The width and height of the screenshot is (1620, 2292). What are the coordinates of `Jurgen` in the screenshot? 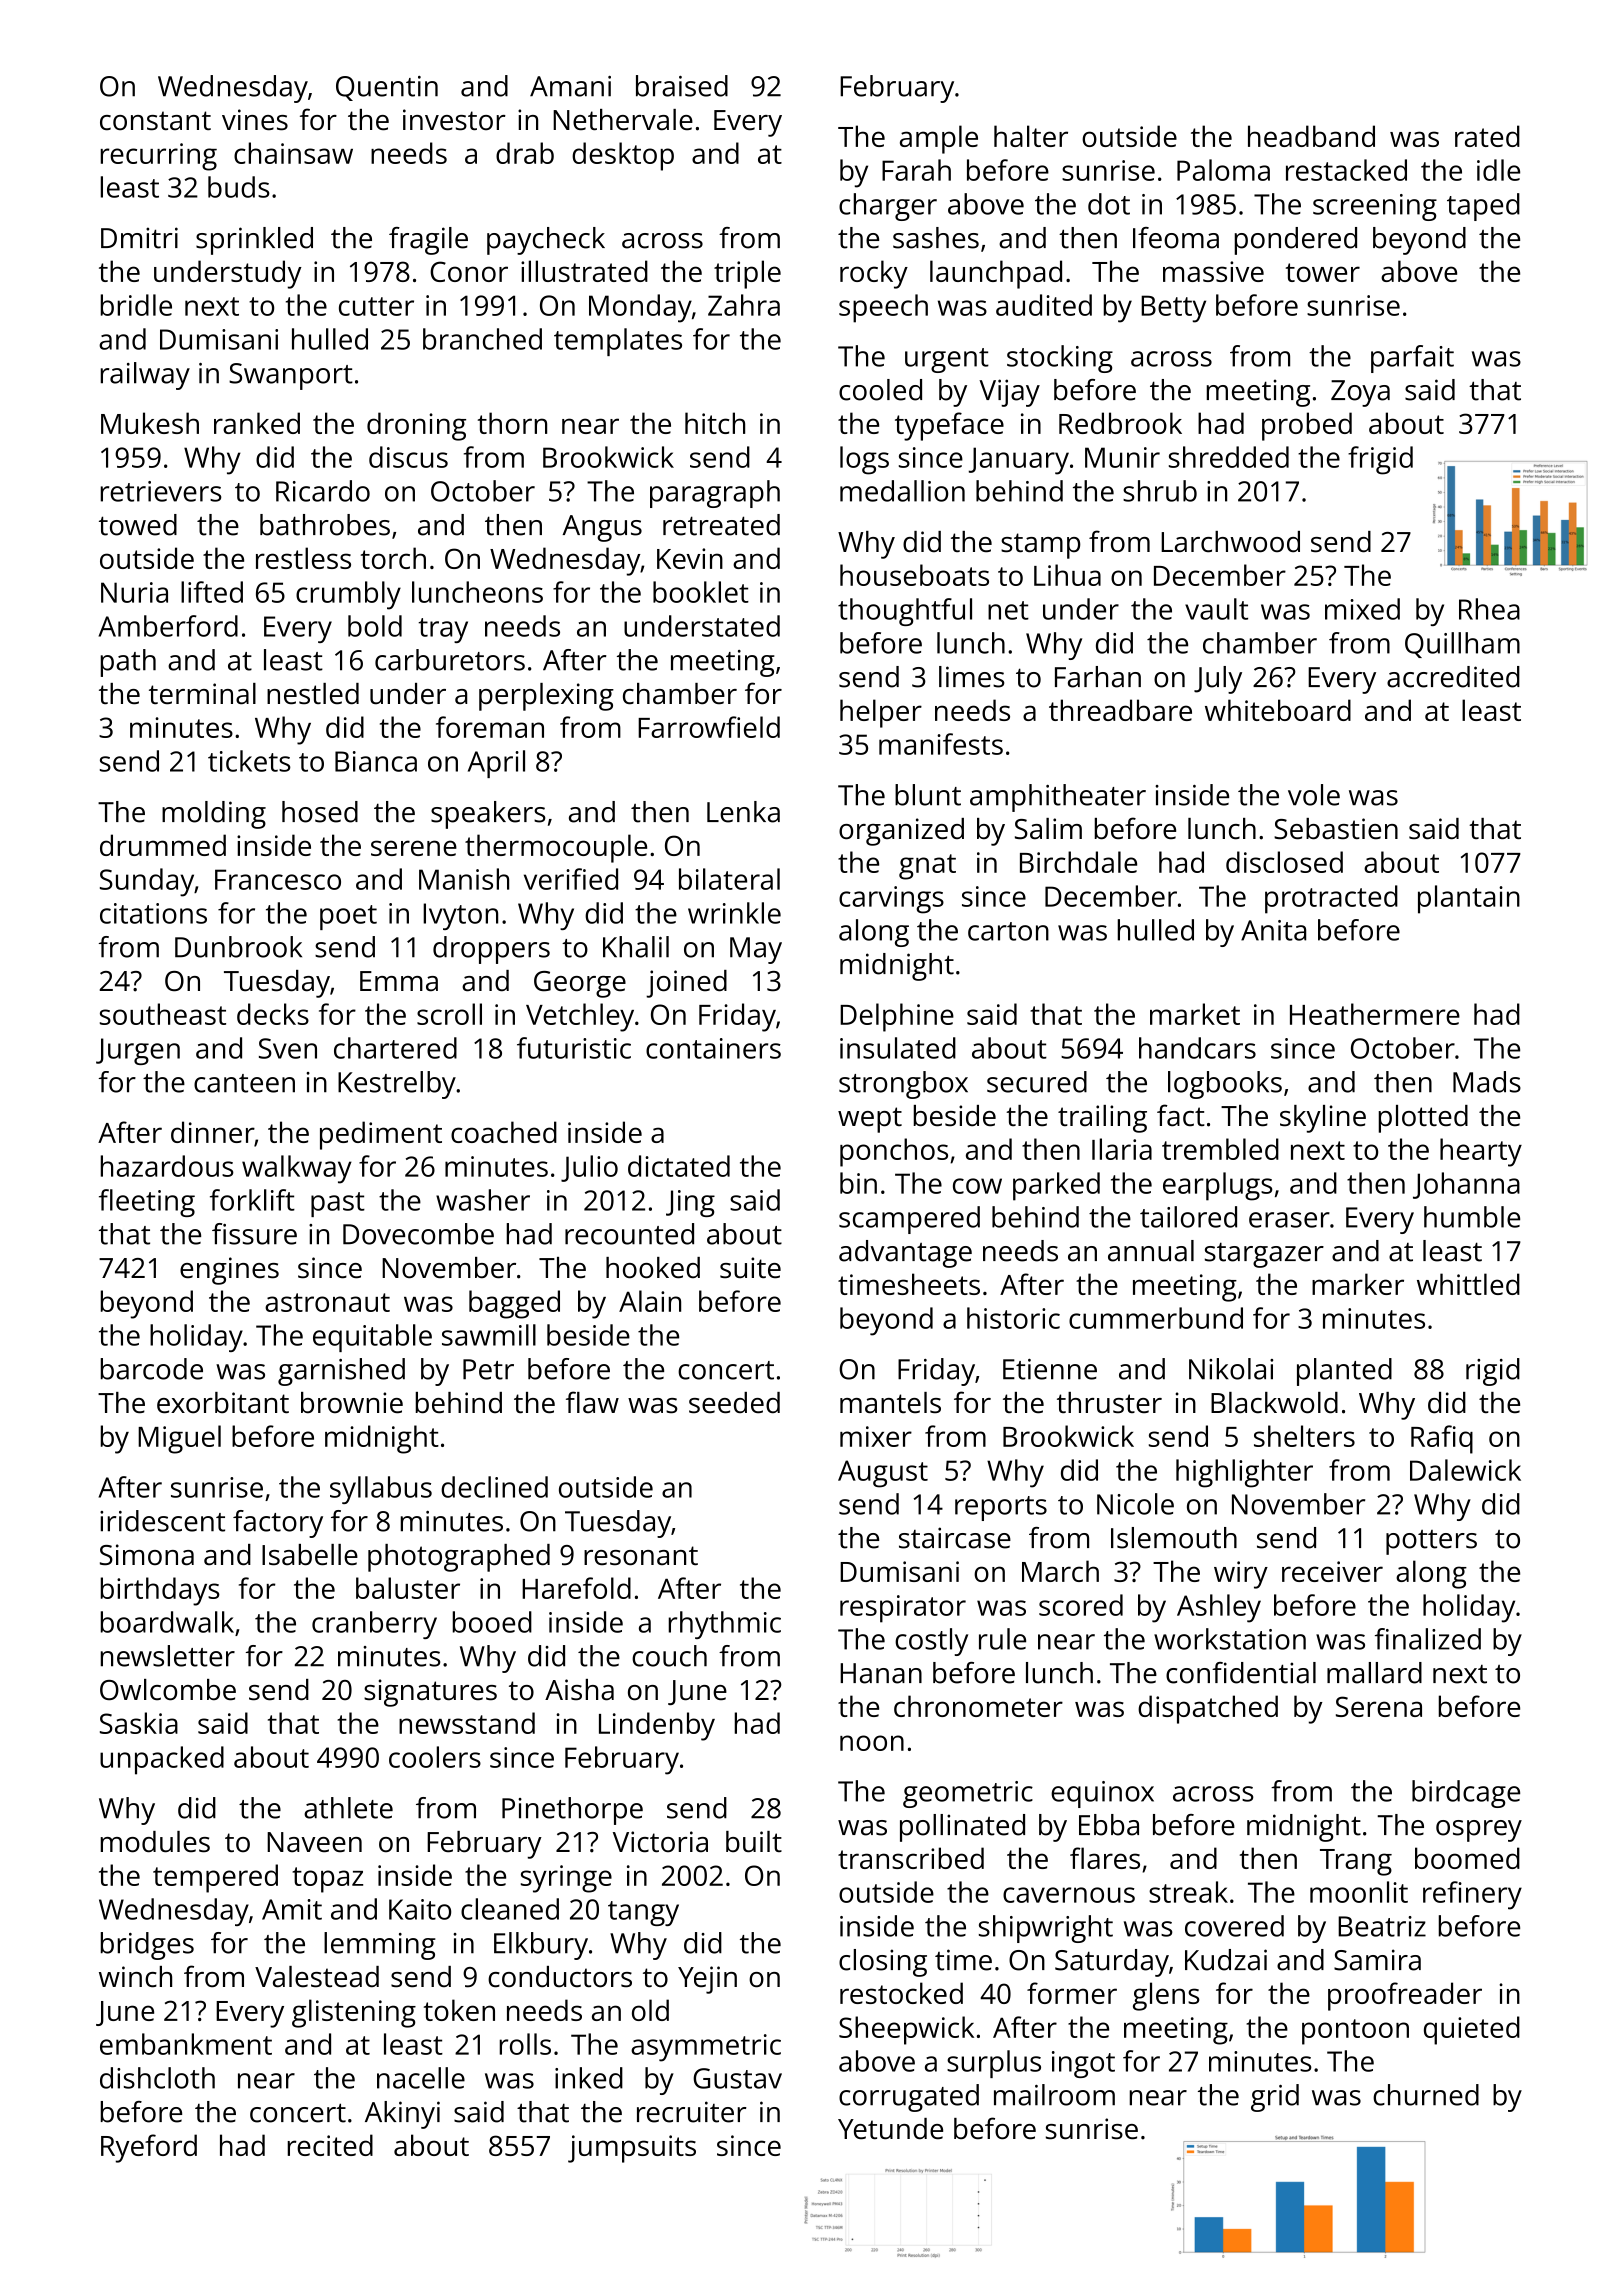 It's located at (138, 1051).
